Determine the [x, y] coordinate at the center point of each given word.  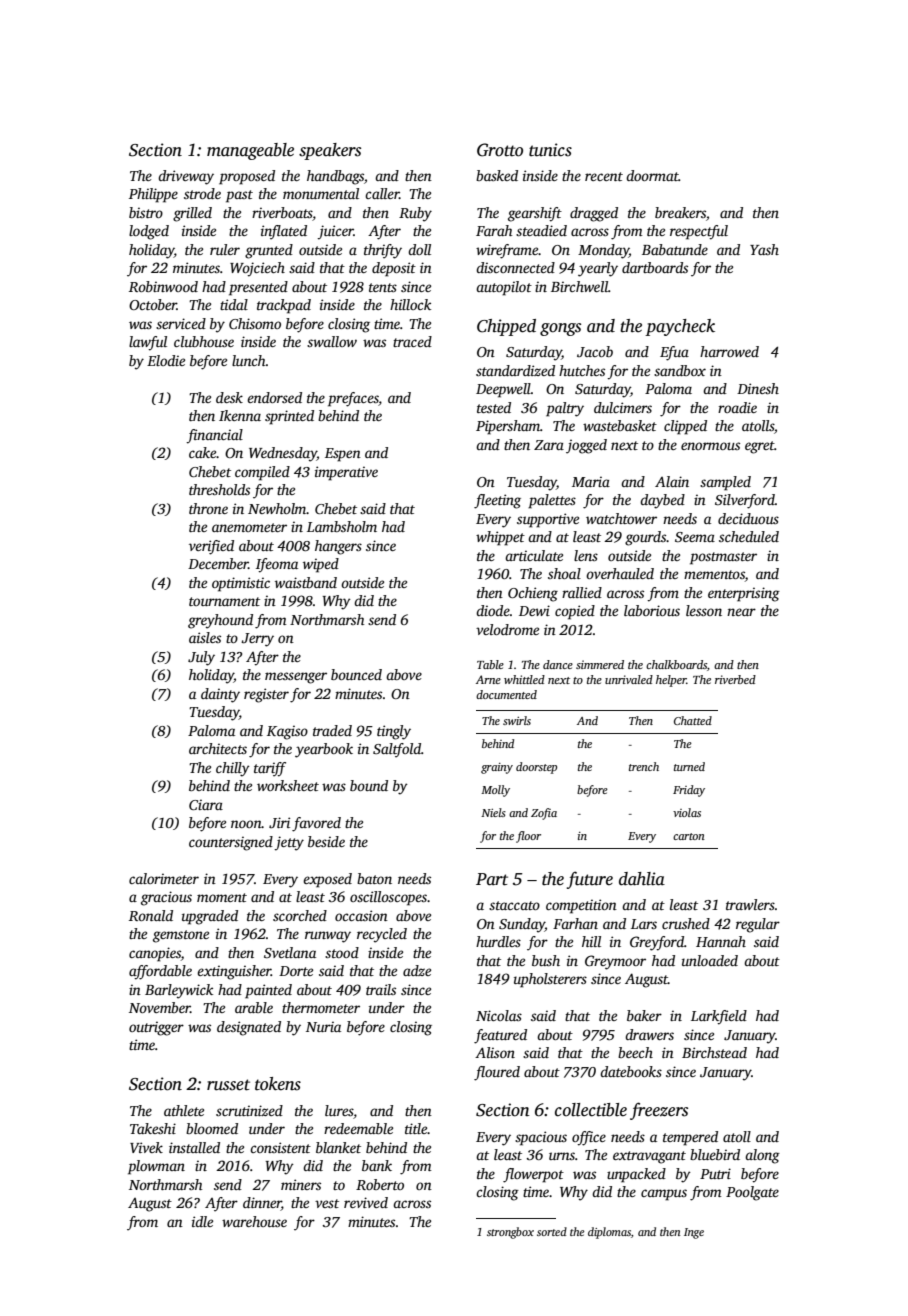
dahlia [642, 879]
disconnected [515, 267]
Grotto [500, 150]
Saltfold [397, 750]
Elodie [166, 360]
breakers [680, 212]
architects [218, 748]
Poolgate [752, 1193]
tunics [550, 150]
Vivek [146, 1147]
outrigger [156, 1028]
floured [497, 1073]
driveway [186, 177]
